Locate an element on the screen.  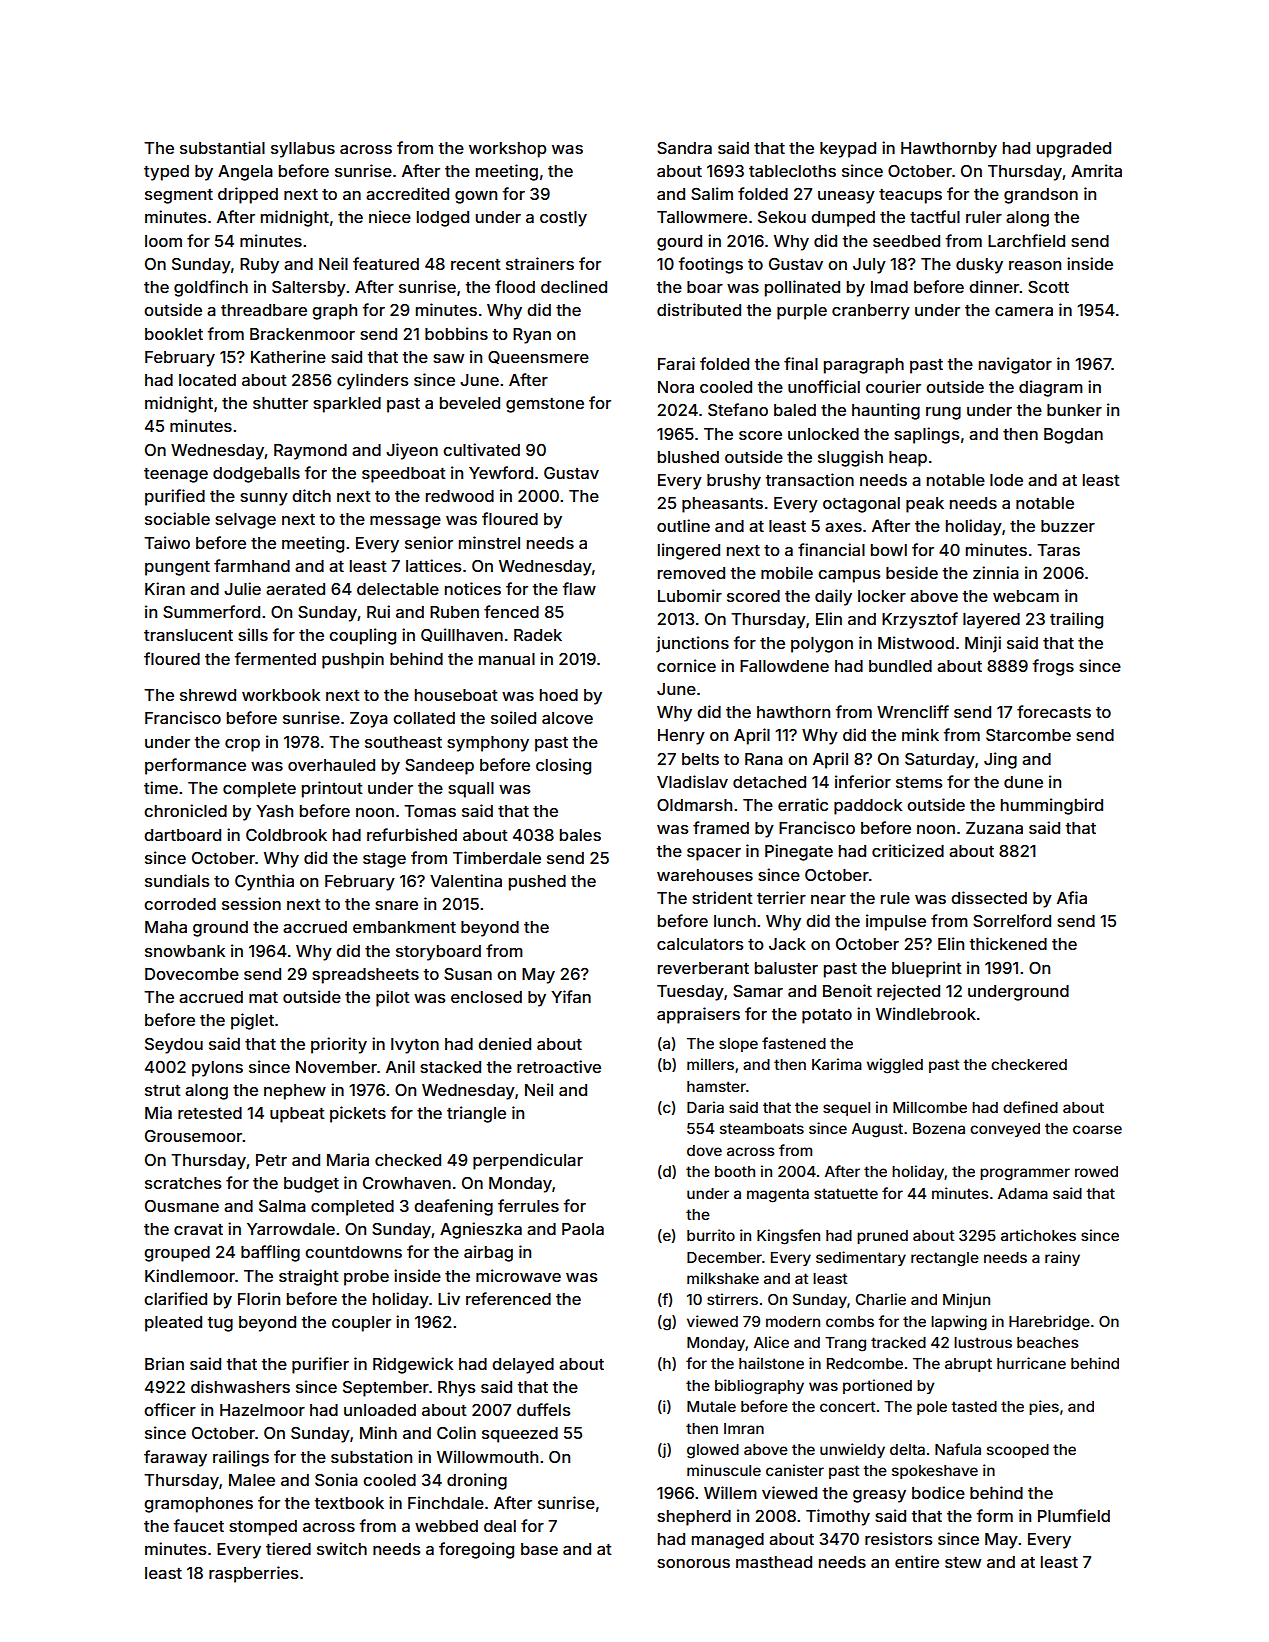
workshop is located at coordinates (507, 150).
